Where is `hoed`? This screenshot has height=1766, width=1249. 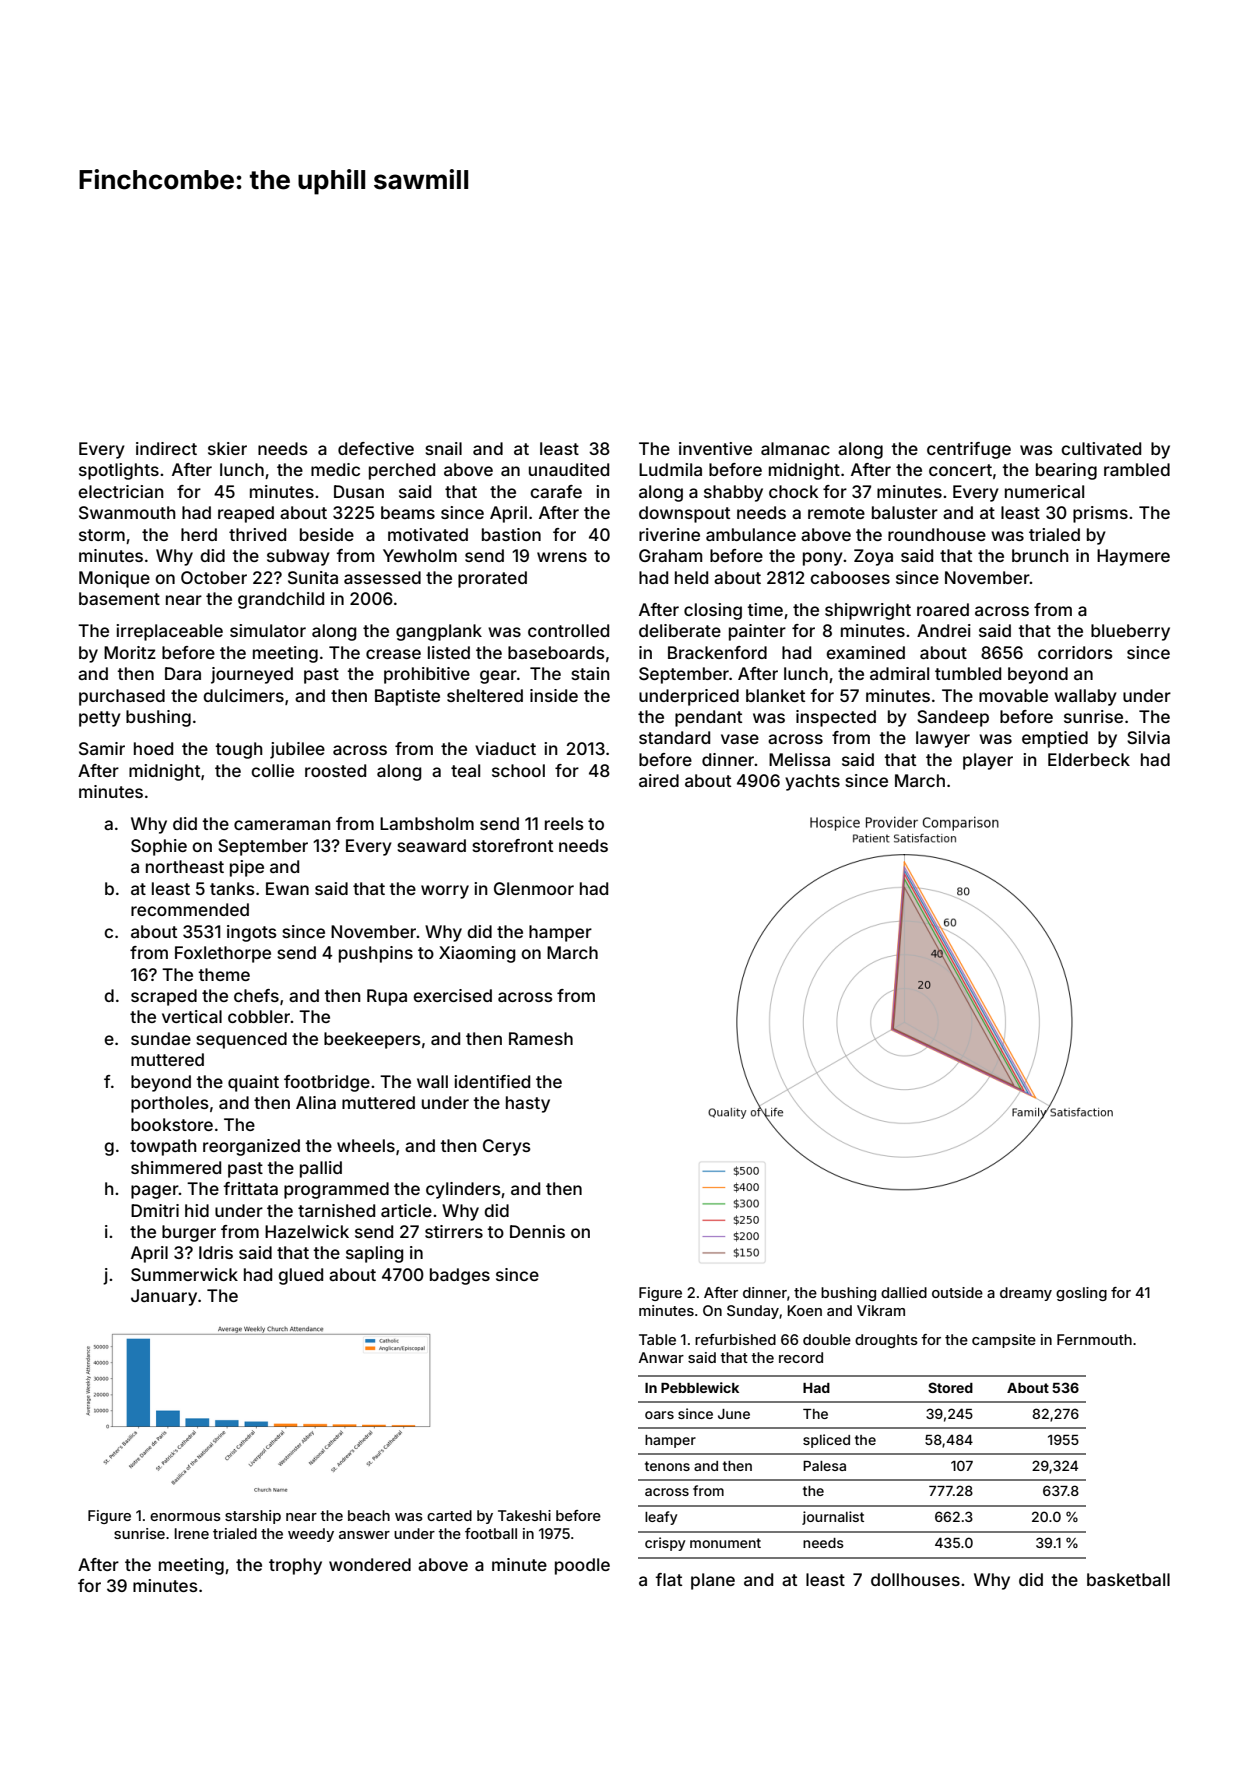
hoed is located at coordinates (153, 748).
